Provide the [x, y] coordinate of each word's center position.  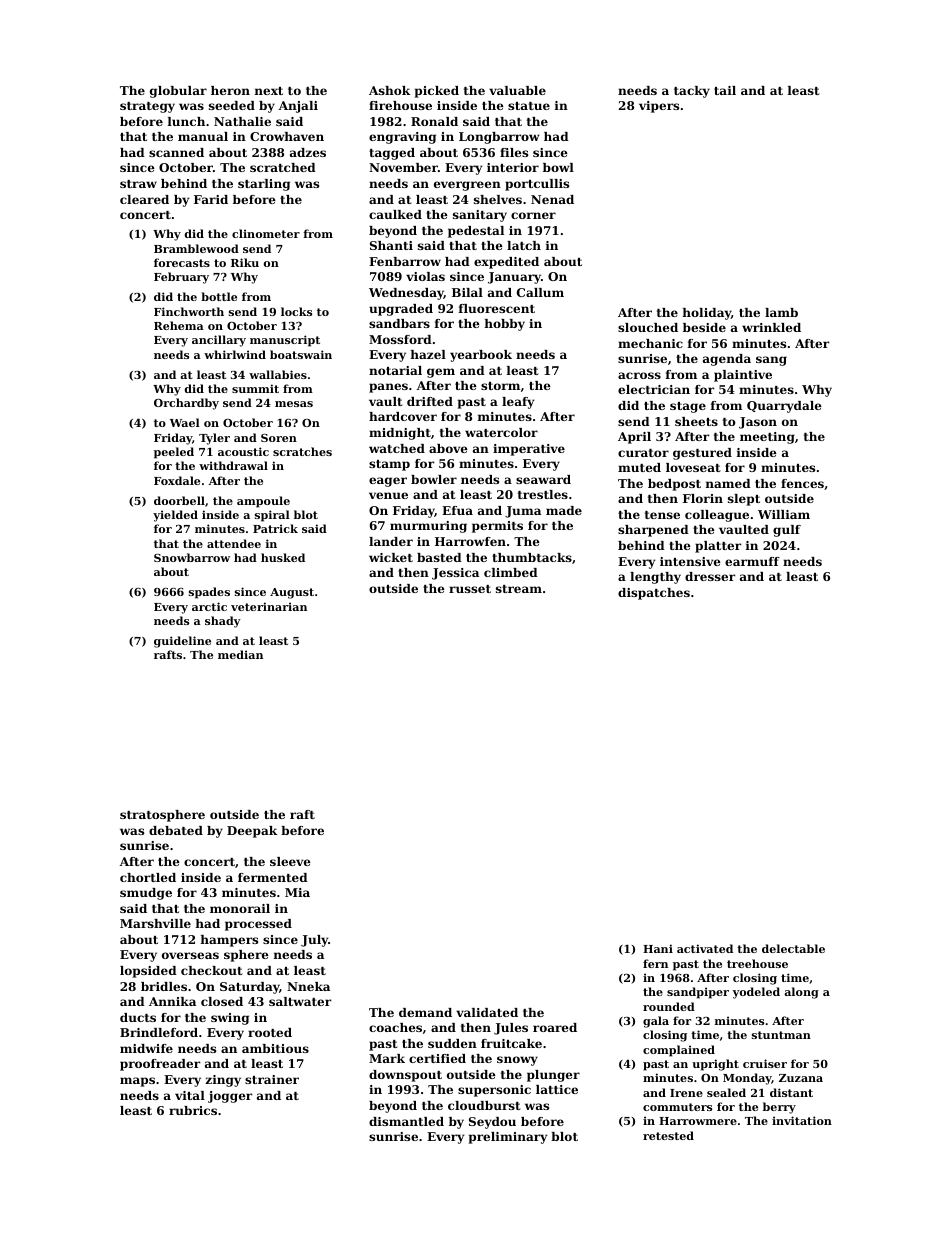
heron [230, 90]
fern [655, 963]
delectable [793, 948]
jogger [230, 1097]
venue [388, 495]
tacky [692, 92]
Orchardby [186, 404]
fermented [273, 877]
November [403, 167]
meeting [767, 438]
